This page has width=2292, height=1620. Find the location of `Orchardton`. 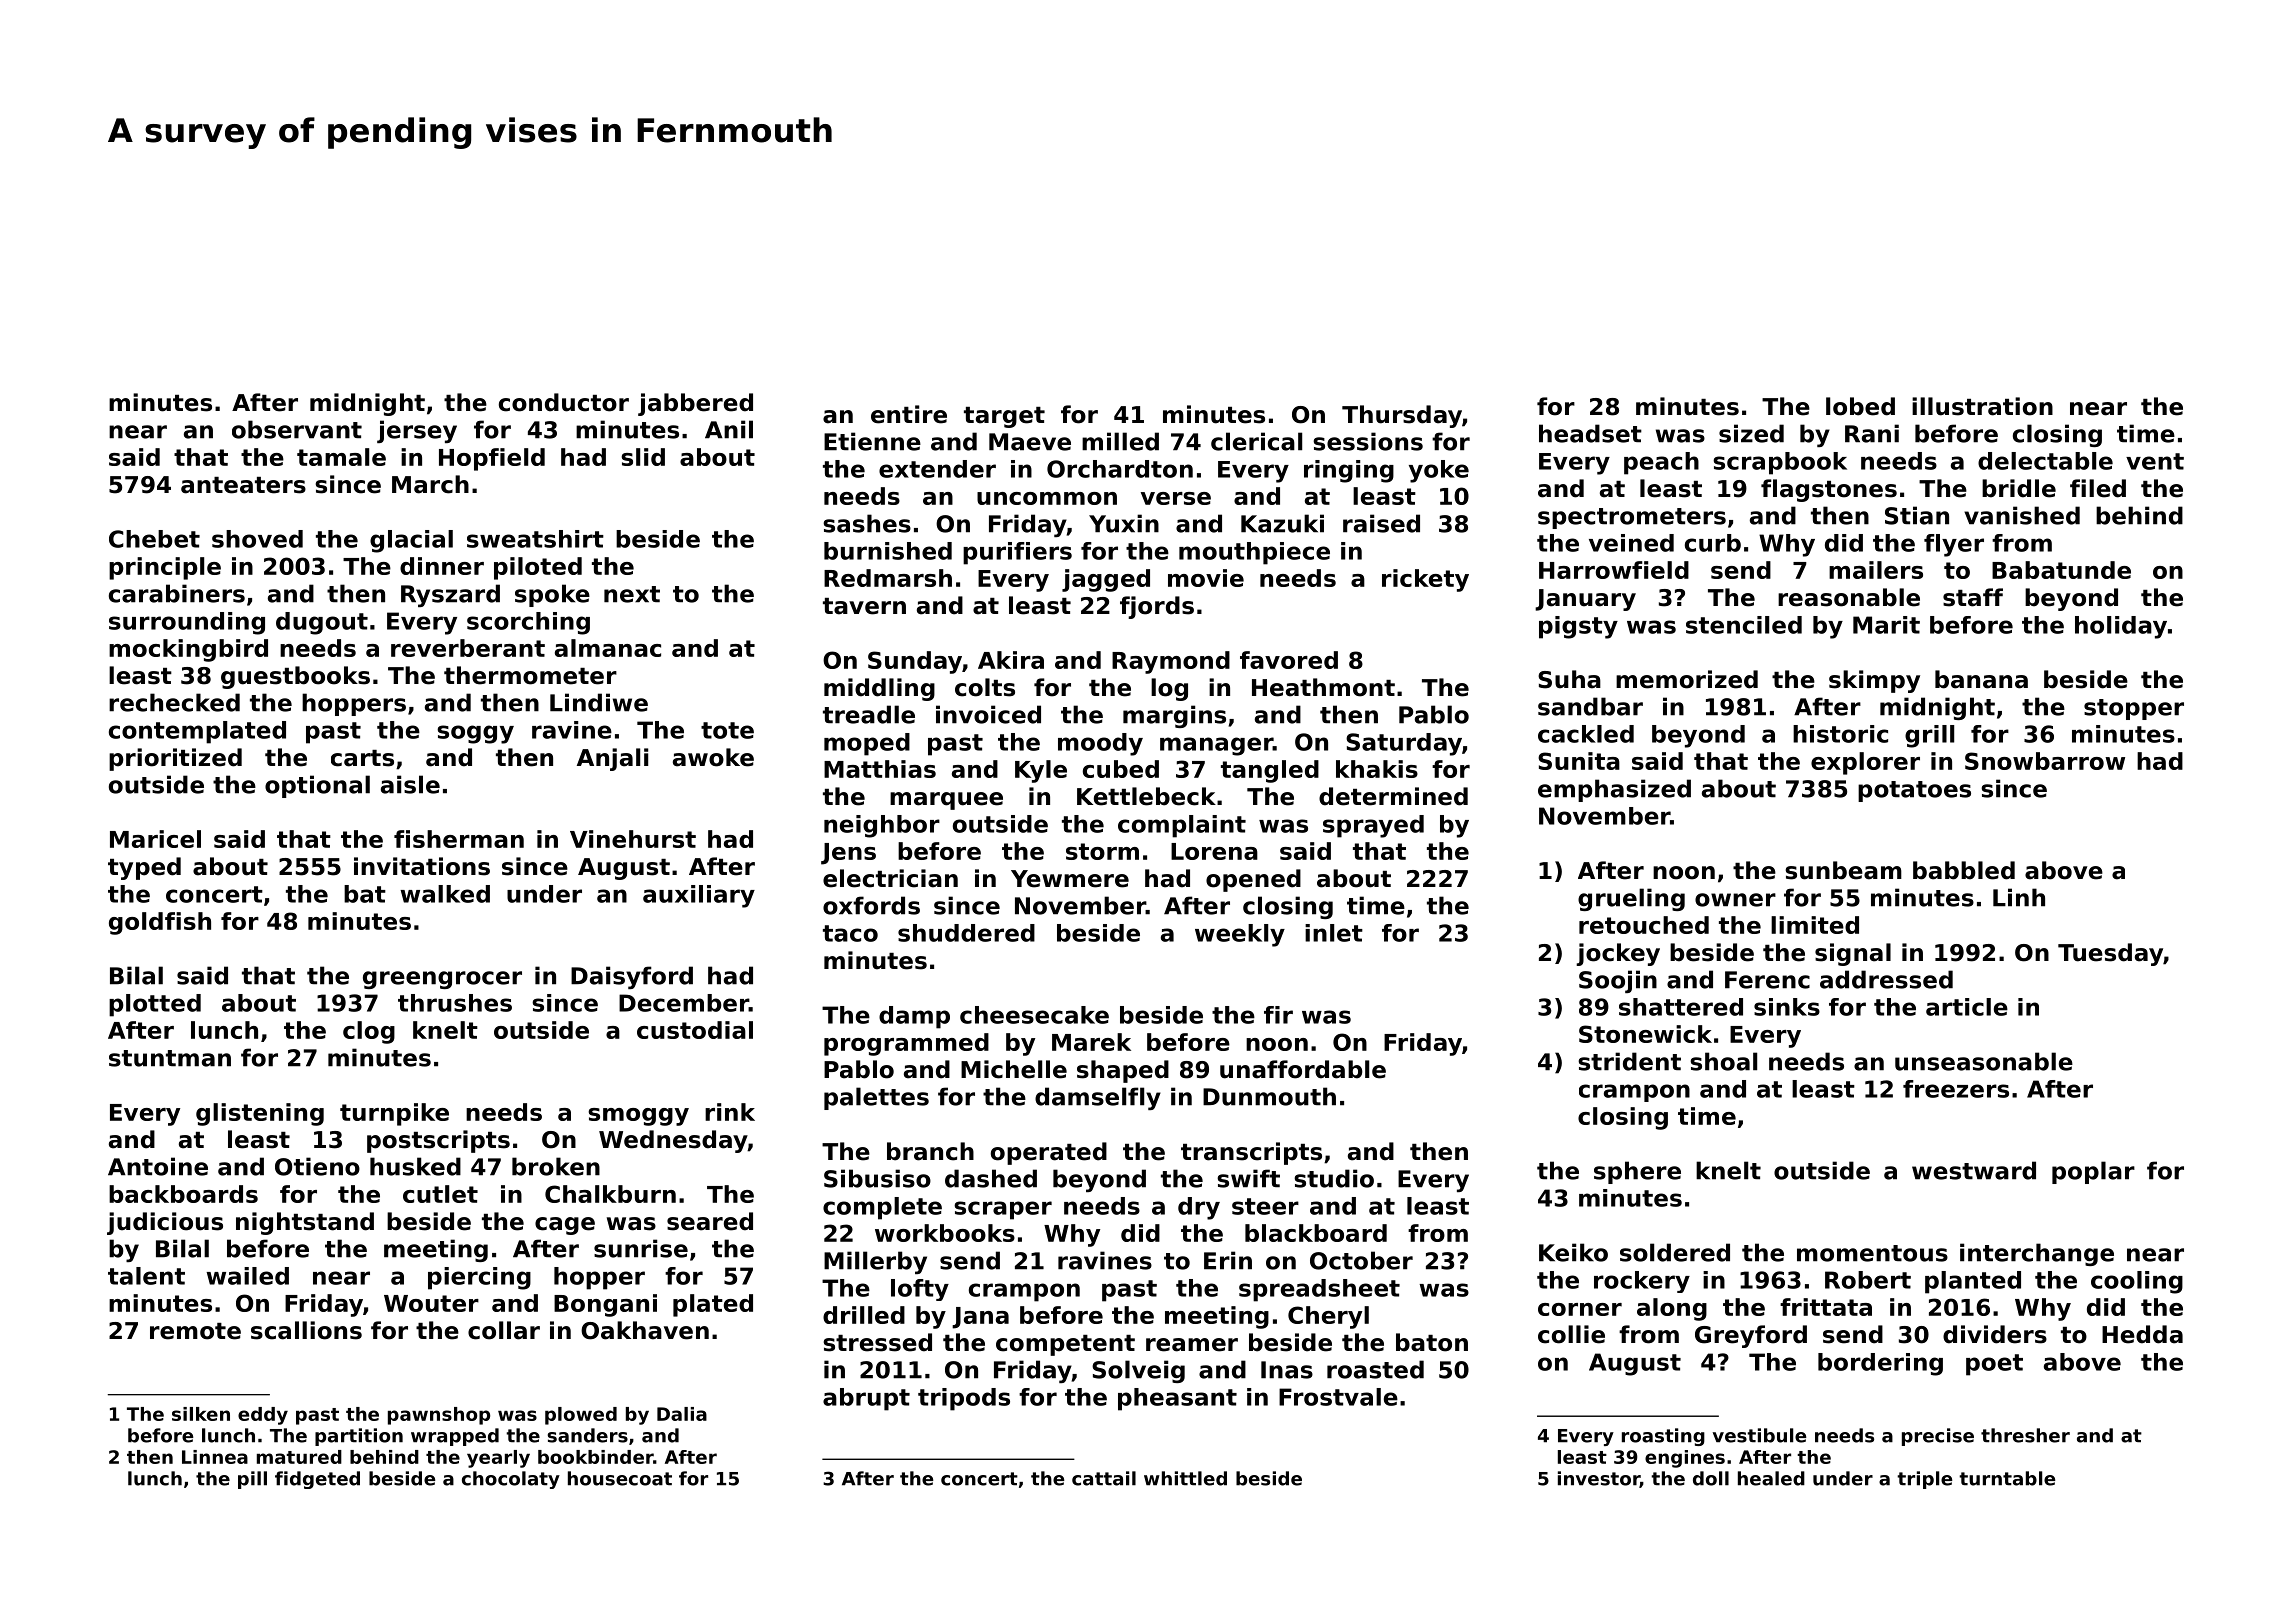

Orchardton is located at coordinates (1120, 469).
